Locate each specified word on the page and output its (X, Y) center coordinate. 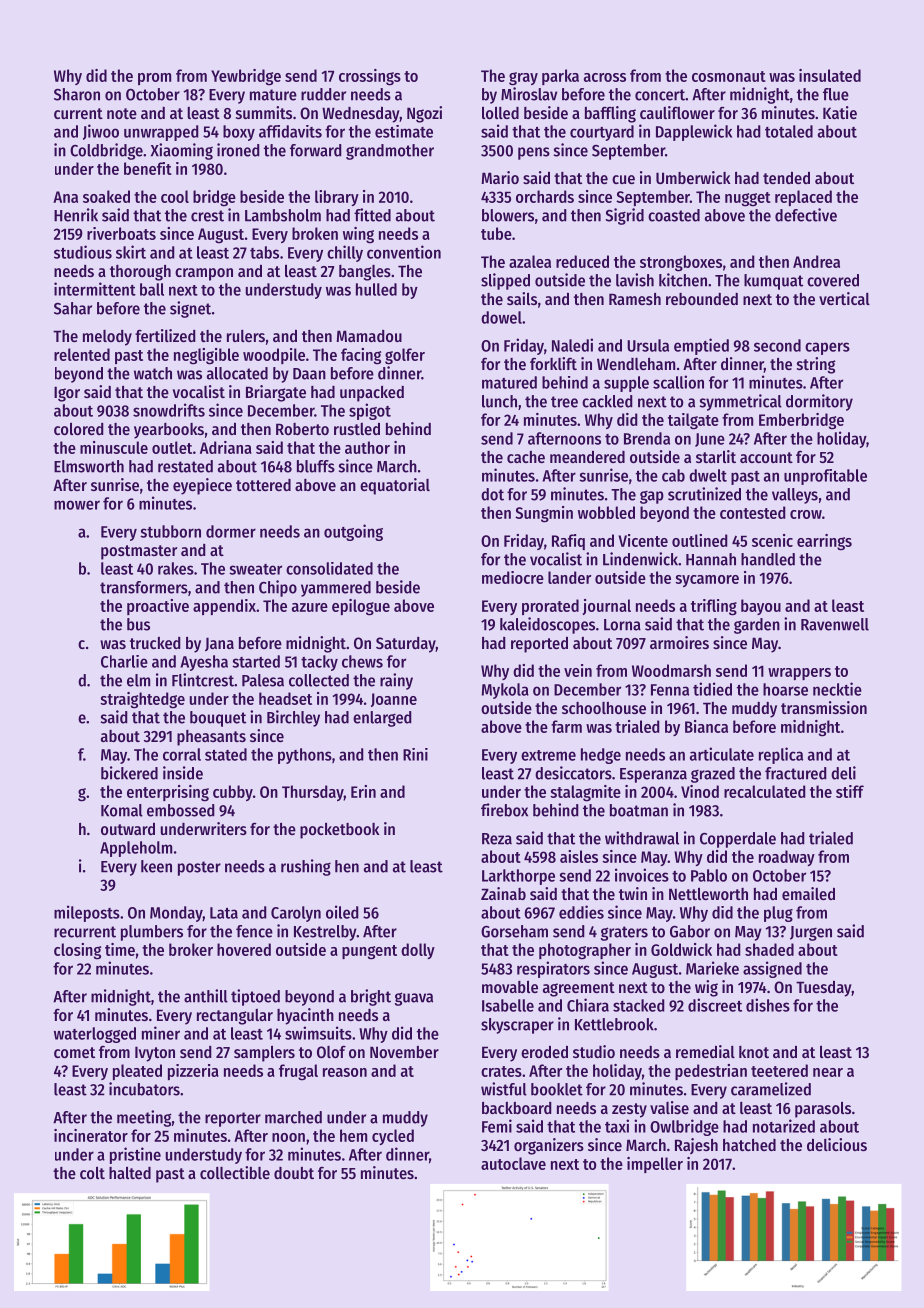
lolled (500, 113)
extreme (548, 755)
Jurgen (811, 933)
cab (673, 475)
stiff (850, 791)
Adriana (226, 447)
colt (92, 1173)
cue (623, 179)
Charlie (124, 661)
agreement (579, 989)
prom (154, 79)
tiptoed (255, 997)
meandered (587, 457)
